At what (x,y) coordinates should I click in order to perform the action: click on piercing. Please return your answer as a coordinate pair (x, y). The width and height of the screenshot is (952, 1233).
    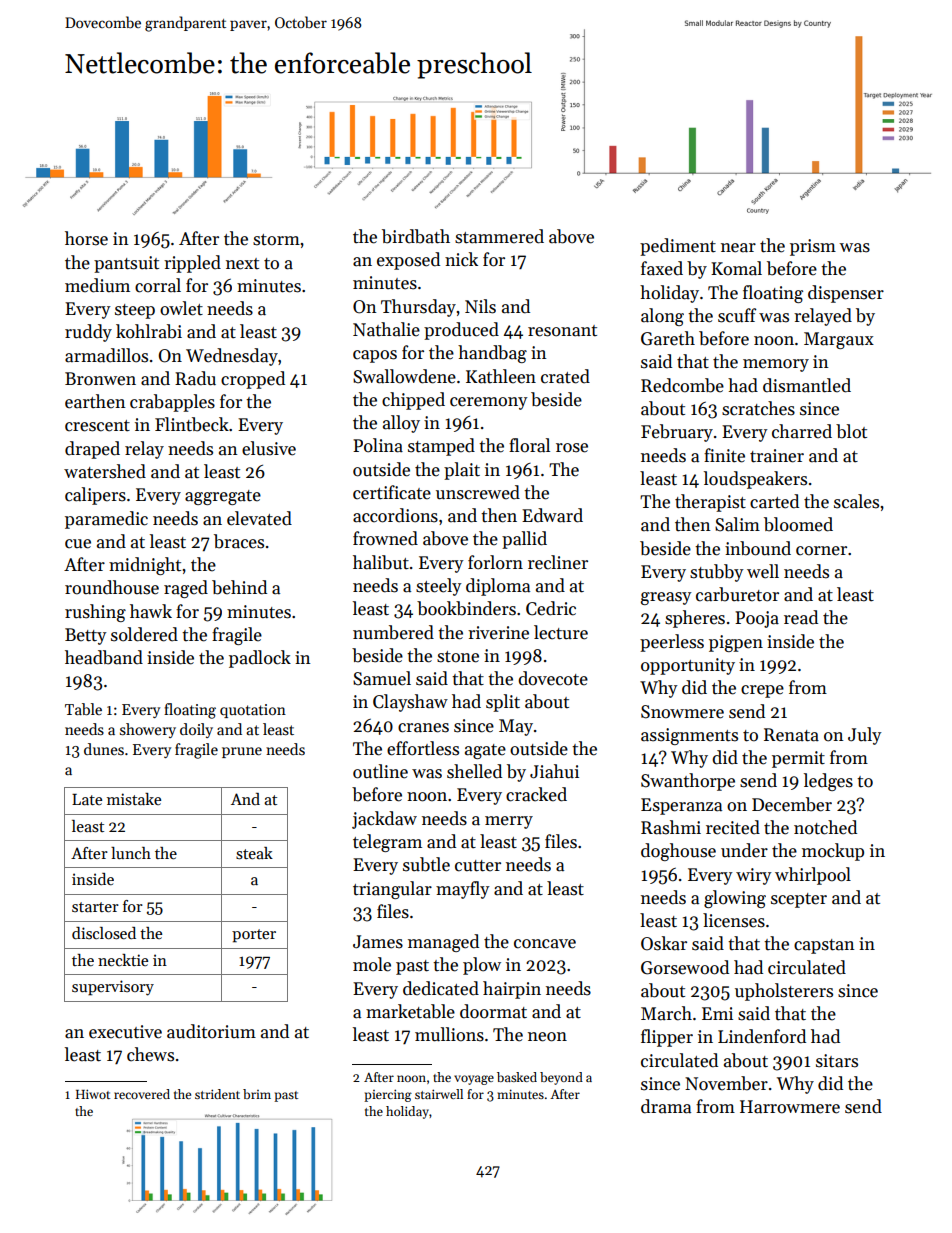
    Looking at the image, I should click on (388, 1095).
